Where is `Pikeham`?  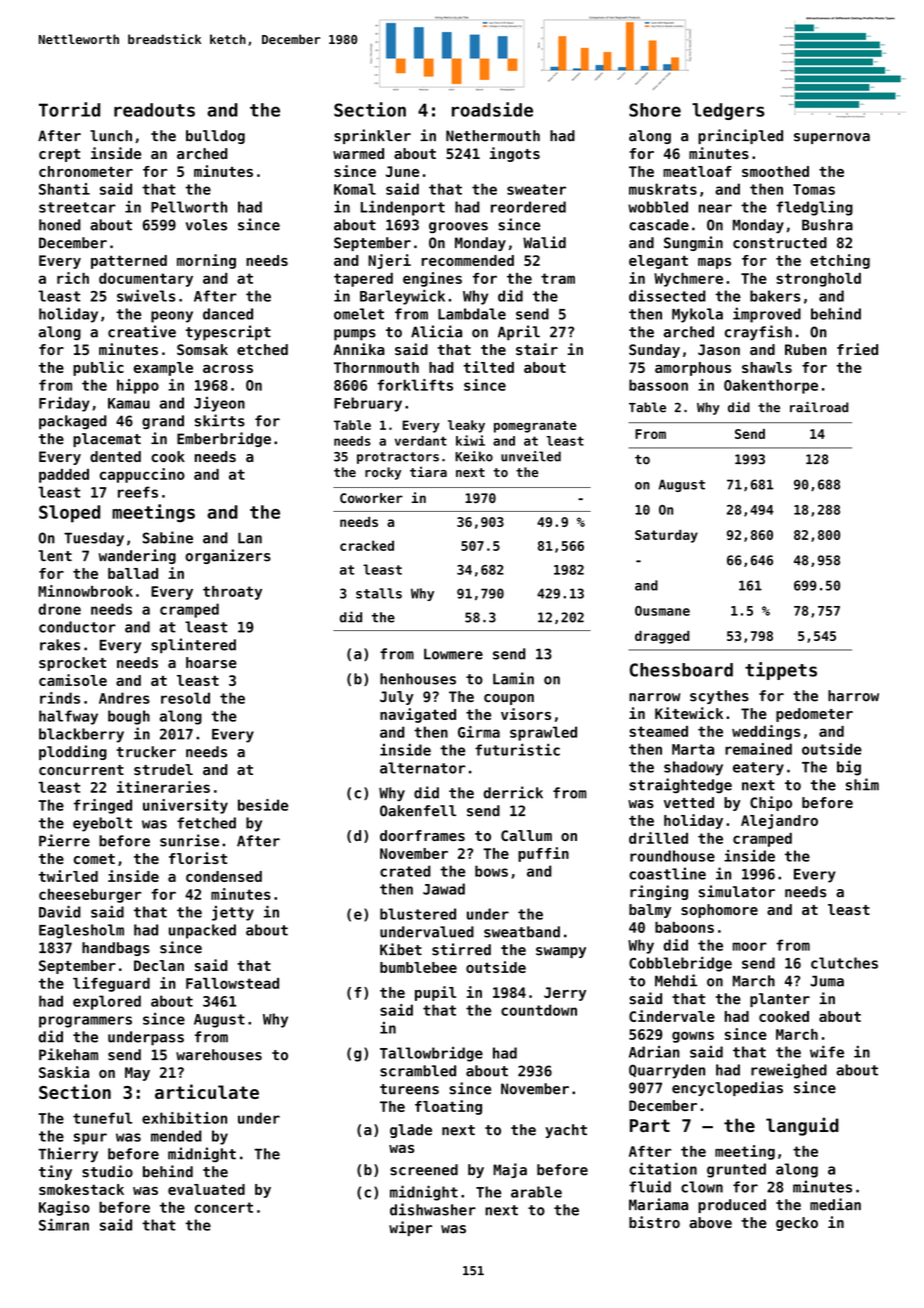 Pikeham is located at coordinates (68, 1054).
